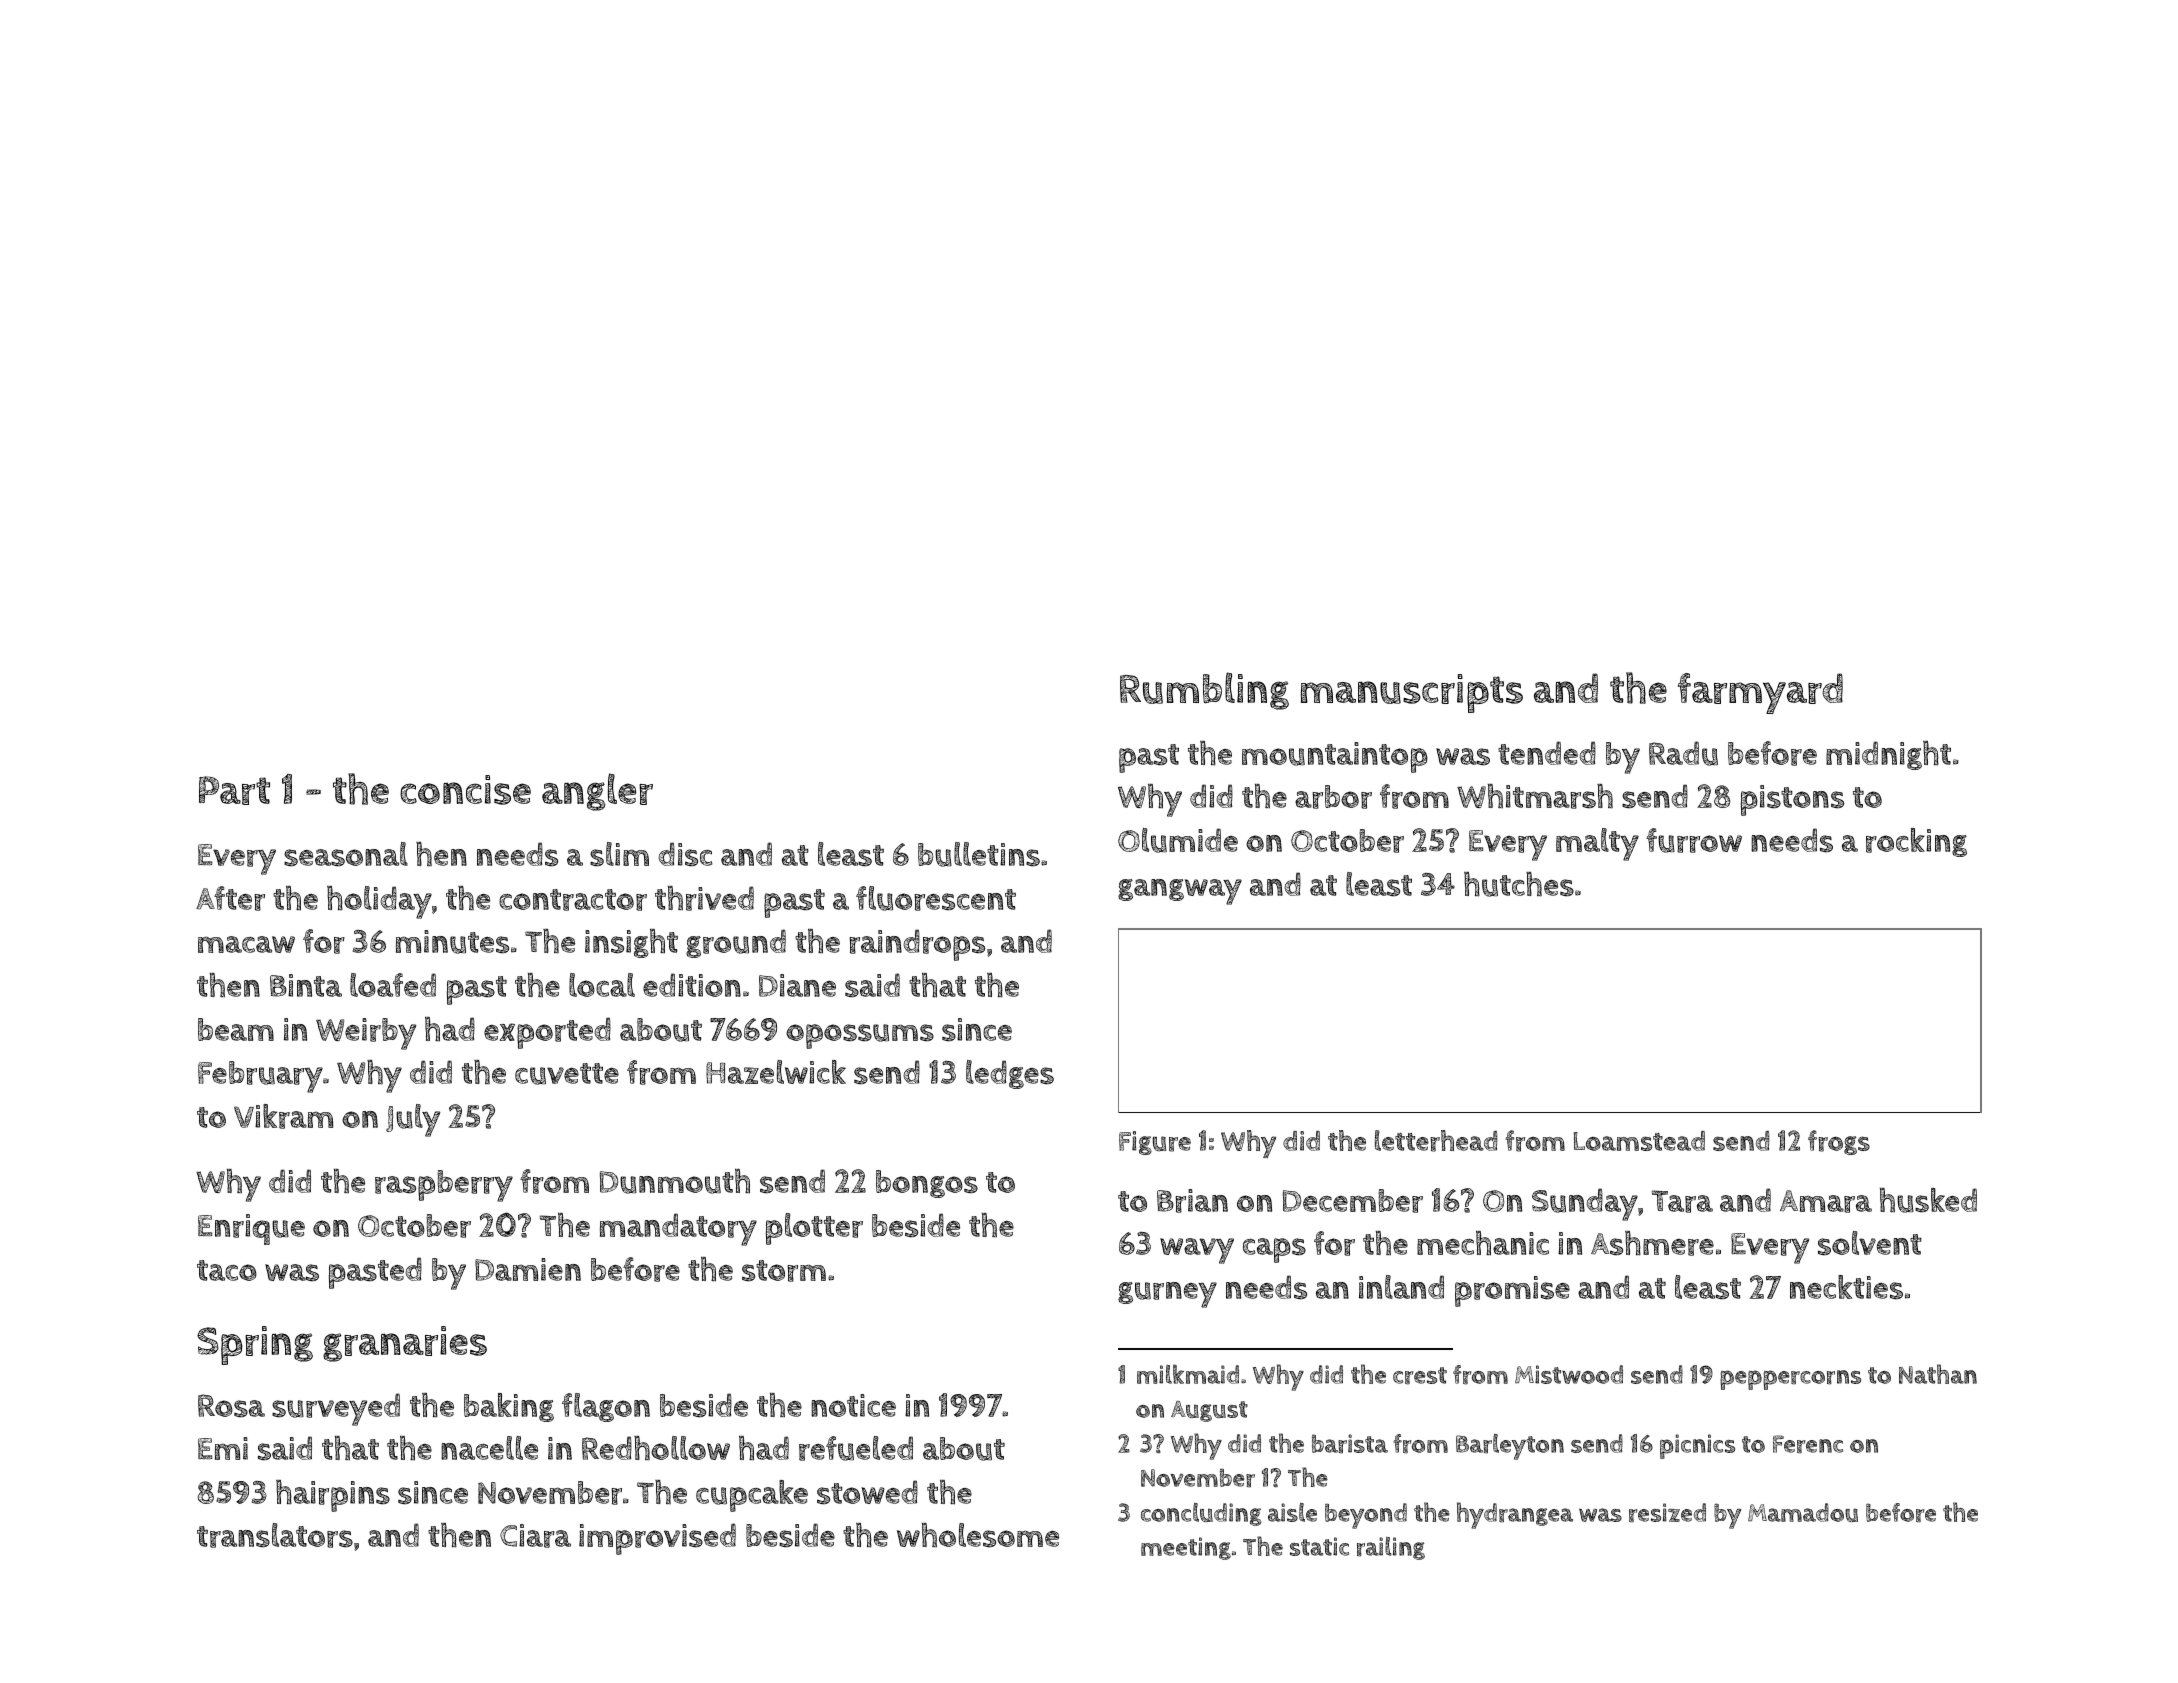 The height and width of the document is (1683, 2178). Describe the element at coordinates (856, 1448) in the document. I see `refueled` at that location.
